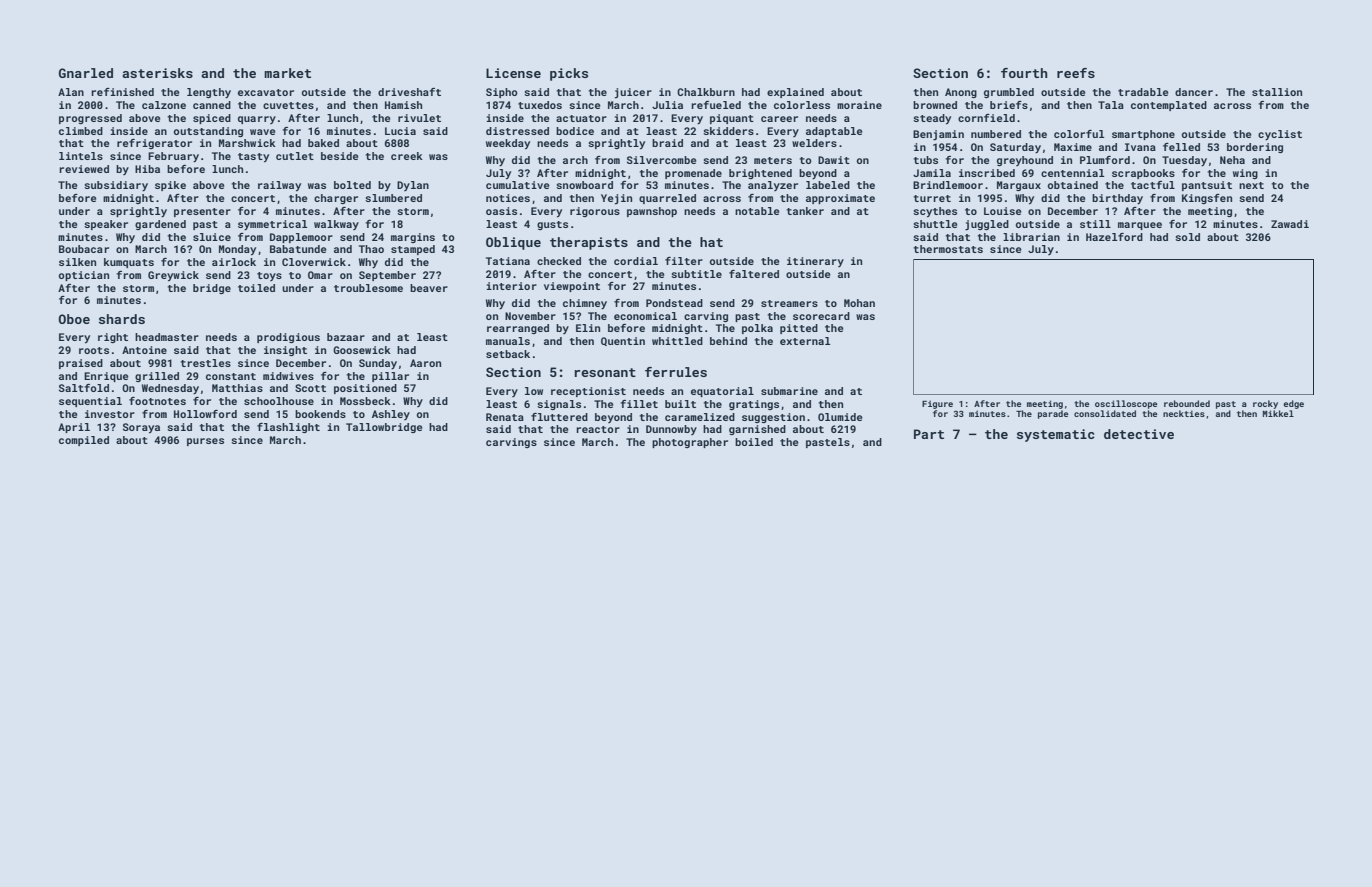 This page has height=887, width=1372. Describe the element at coordinates (684, 261) in the page. I see `filter` at that location.
